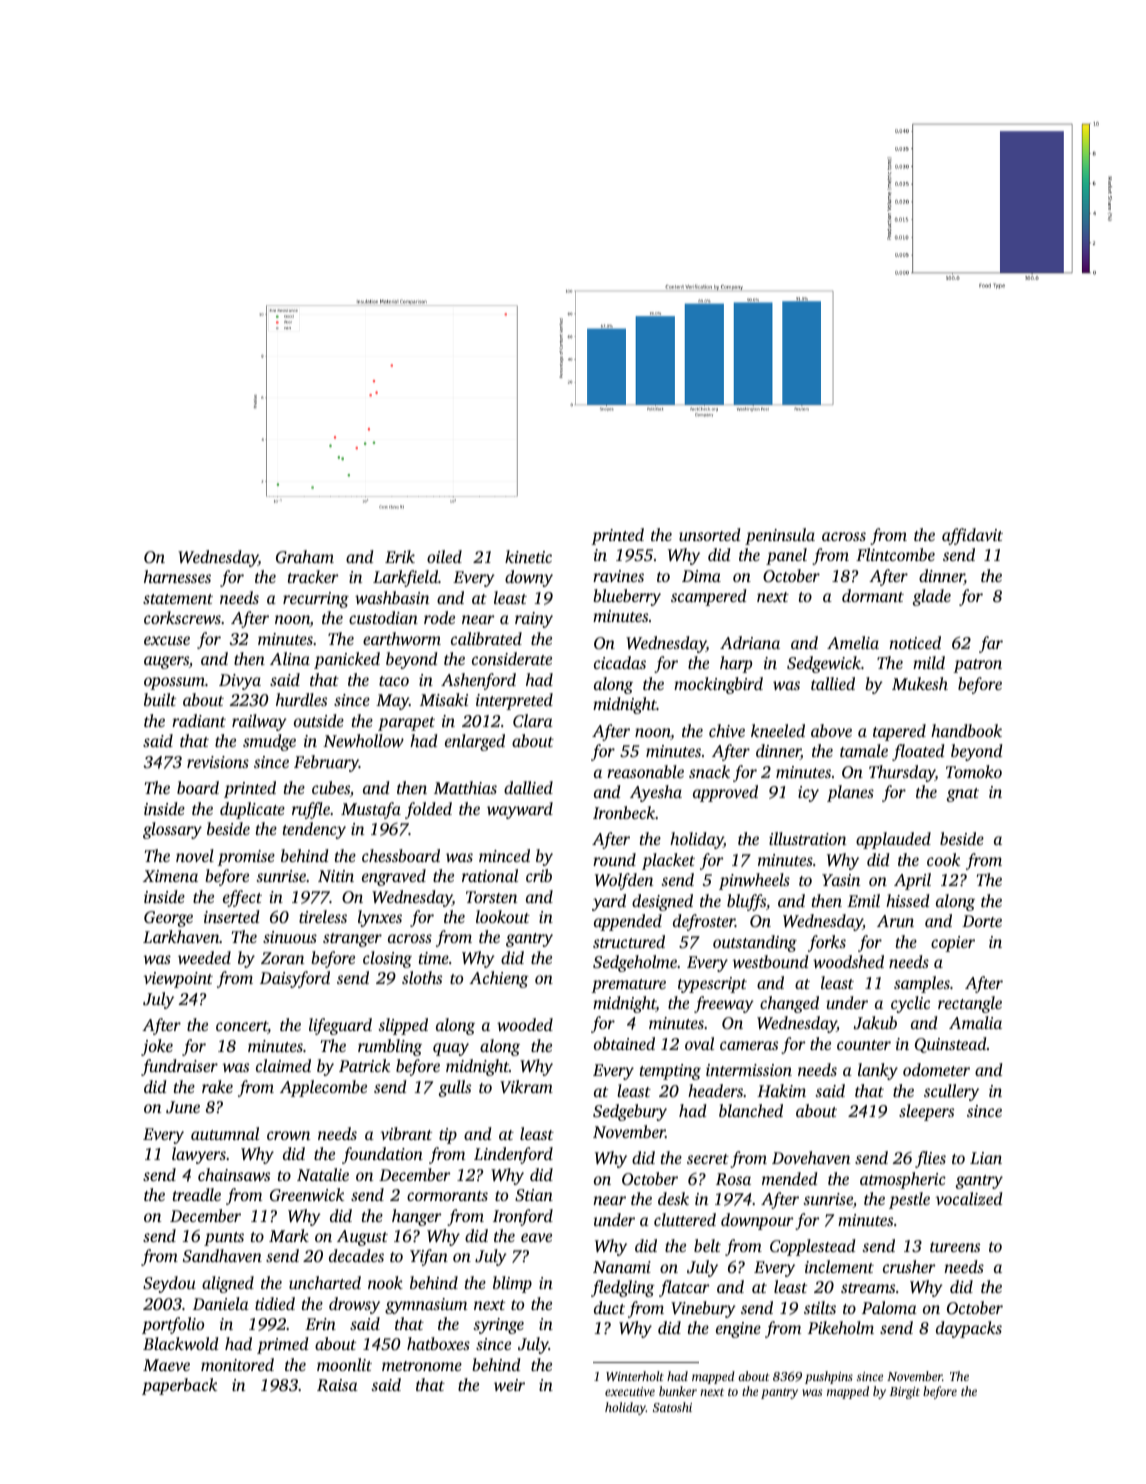 Image resolution: width=1146 pixels, height=1484 pixels. Describe the element at coordinates (970, 1004) in the screenshot. I see `rectangle` at that location.
